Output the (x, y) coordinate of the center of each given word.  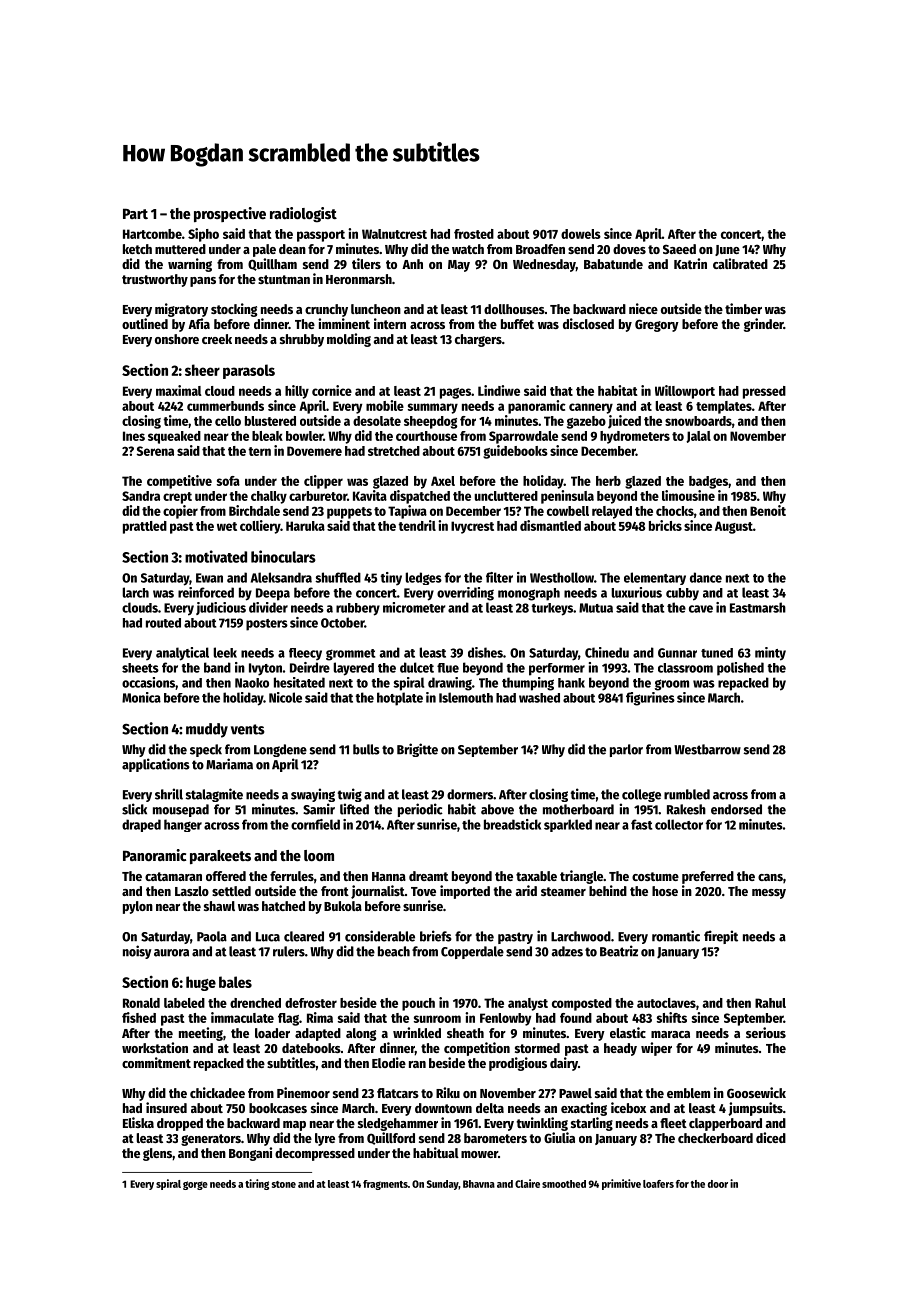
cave (701, 609)
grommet (351, 655)
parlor (626, 750)
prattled (145, 527)
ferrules (292, 876)
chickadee (217, 1092)
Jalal (698, 437)
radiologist (303, 215)
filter (499, 577)
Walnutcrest (394, 234)
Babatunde (613, 264)
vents (248, 729)
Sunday (443, 1185)
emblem (688, 1093)
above (497, 809)
